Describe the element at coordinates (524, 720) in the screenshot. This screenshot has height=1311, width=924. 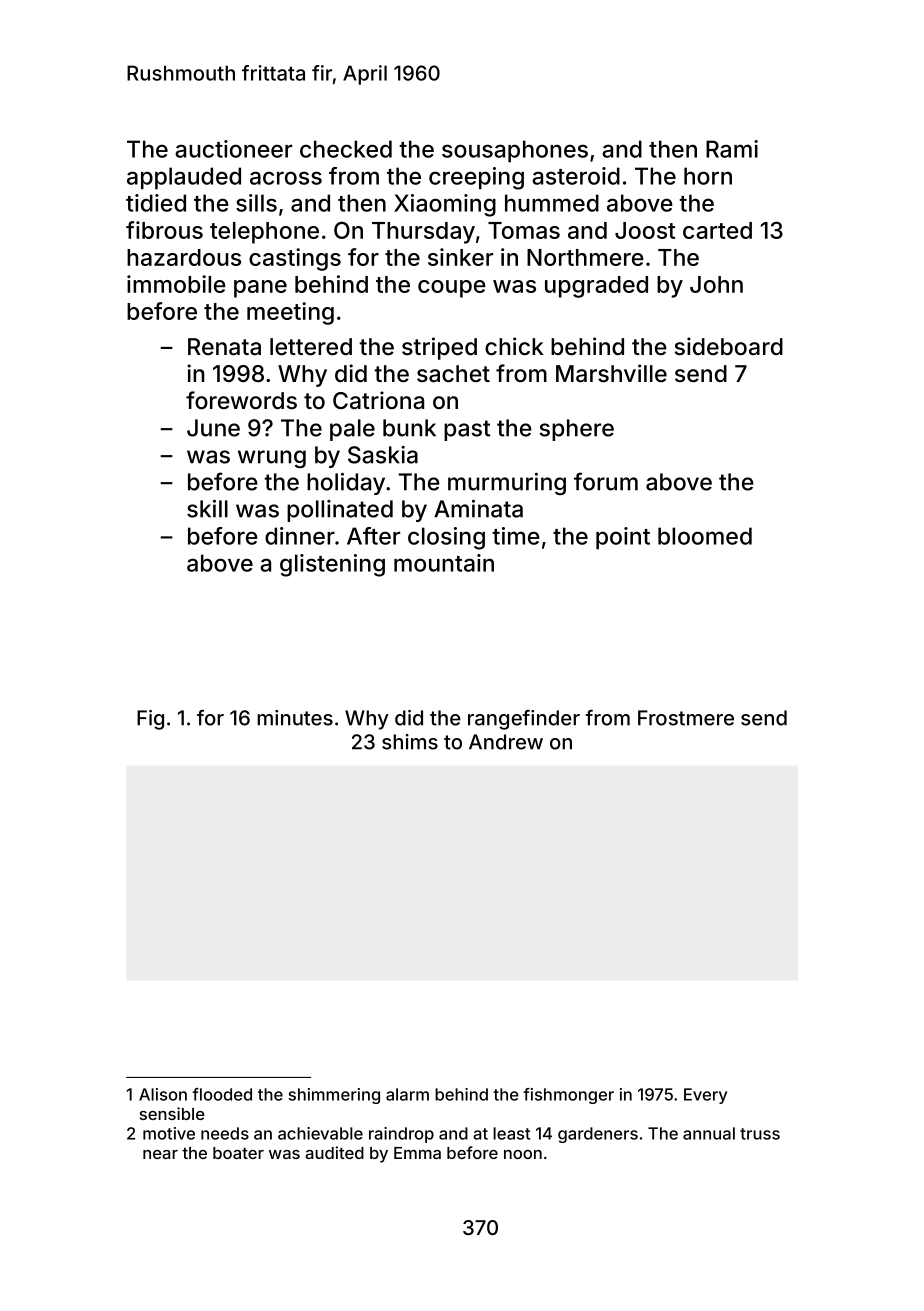
I see `rangefinder` at that location.
